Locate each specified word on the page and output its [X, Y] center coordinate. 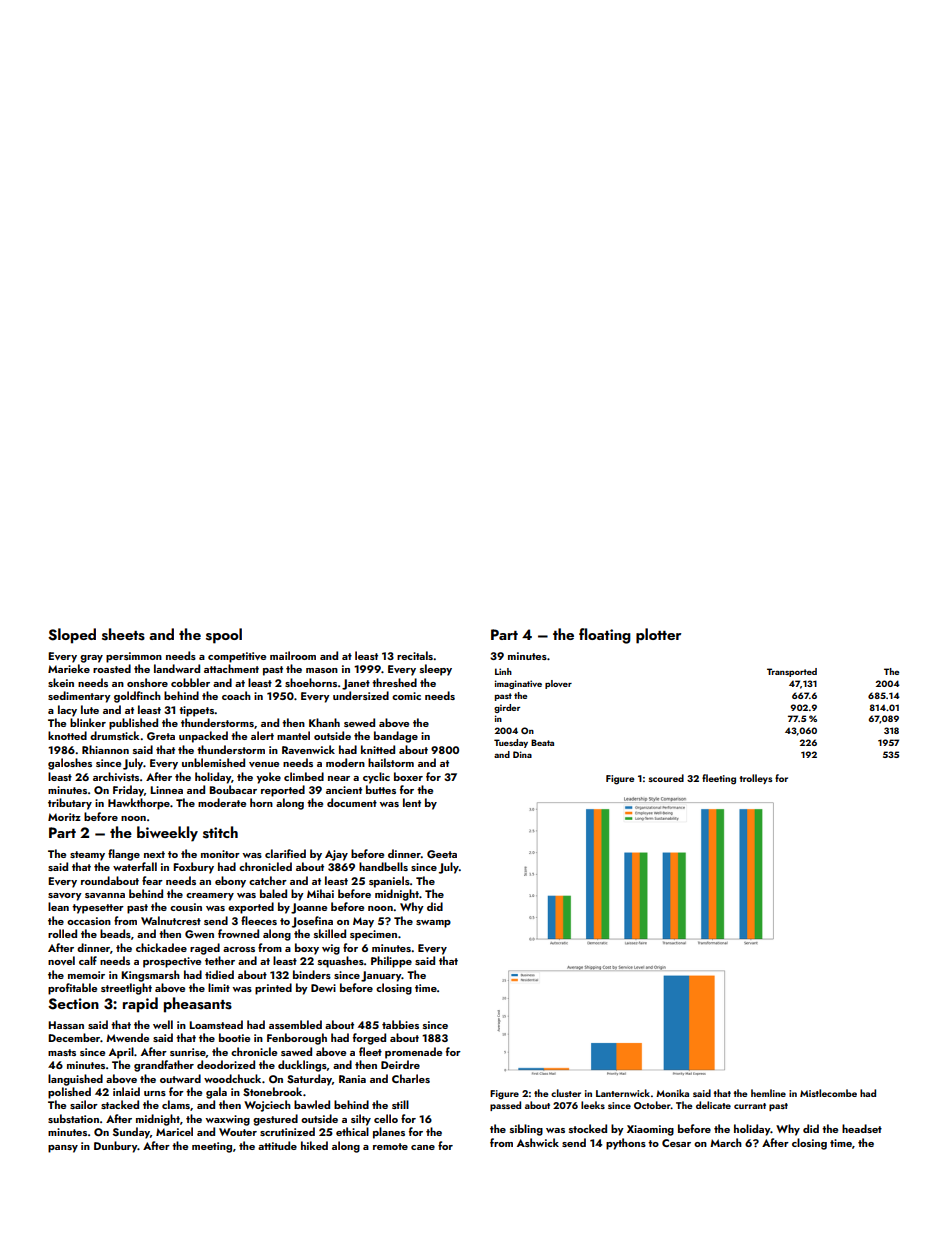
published [133, 724]
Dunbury [116, 1147]
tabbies [400, 1024]
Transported [792, 672]
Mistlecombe [828, 1093]
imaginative [518, 684]
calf [88, 960]
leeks [593, 1105]
